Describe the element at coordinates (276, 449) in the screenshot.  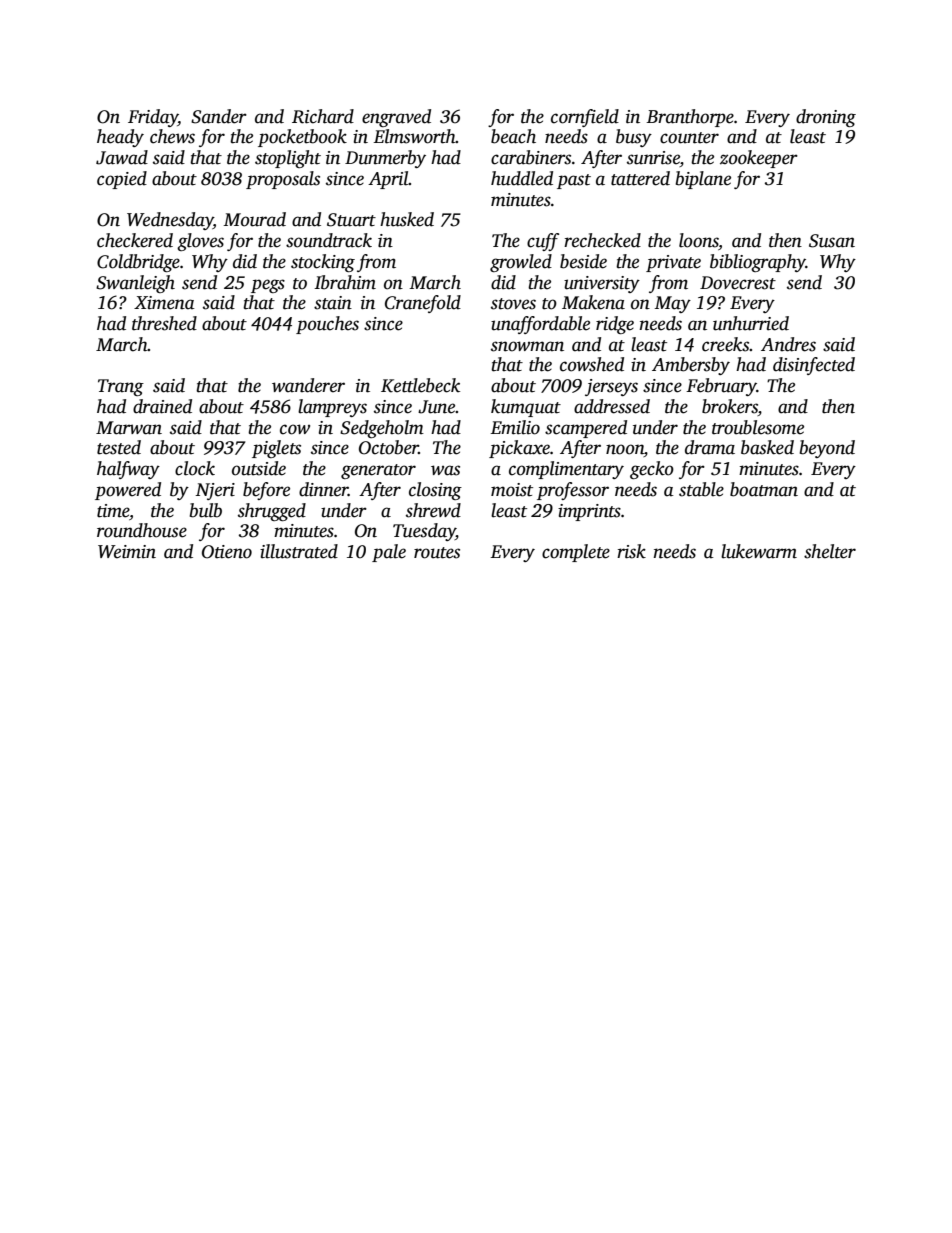
I see `piglets` at that location.
